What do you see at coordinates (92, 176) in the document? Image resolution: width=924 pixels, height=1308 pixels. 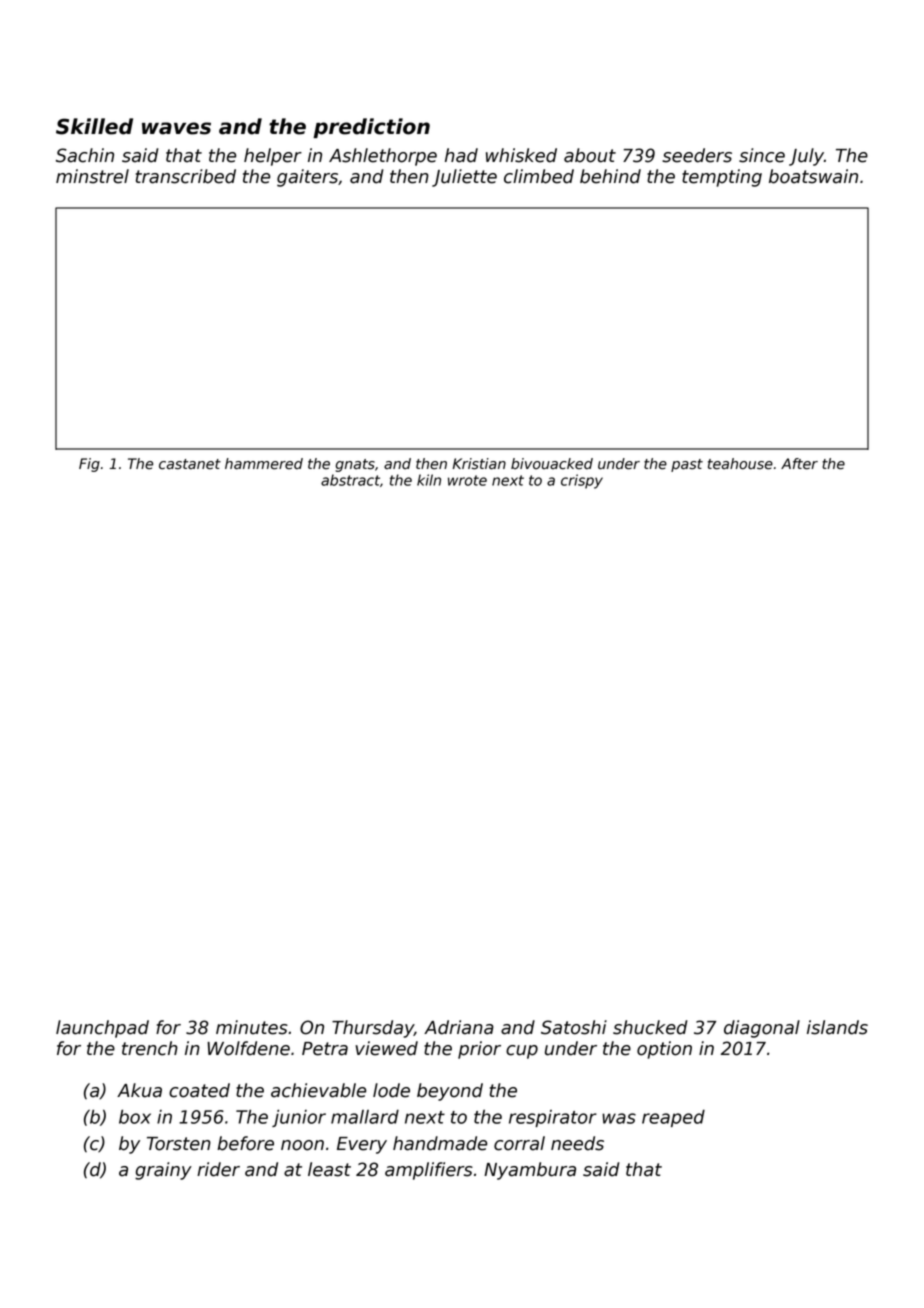 I see `minstrel` at bounding box center [92, 176].
